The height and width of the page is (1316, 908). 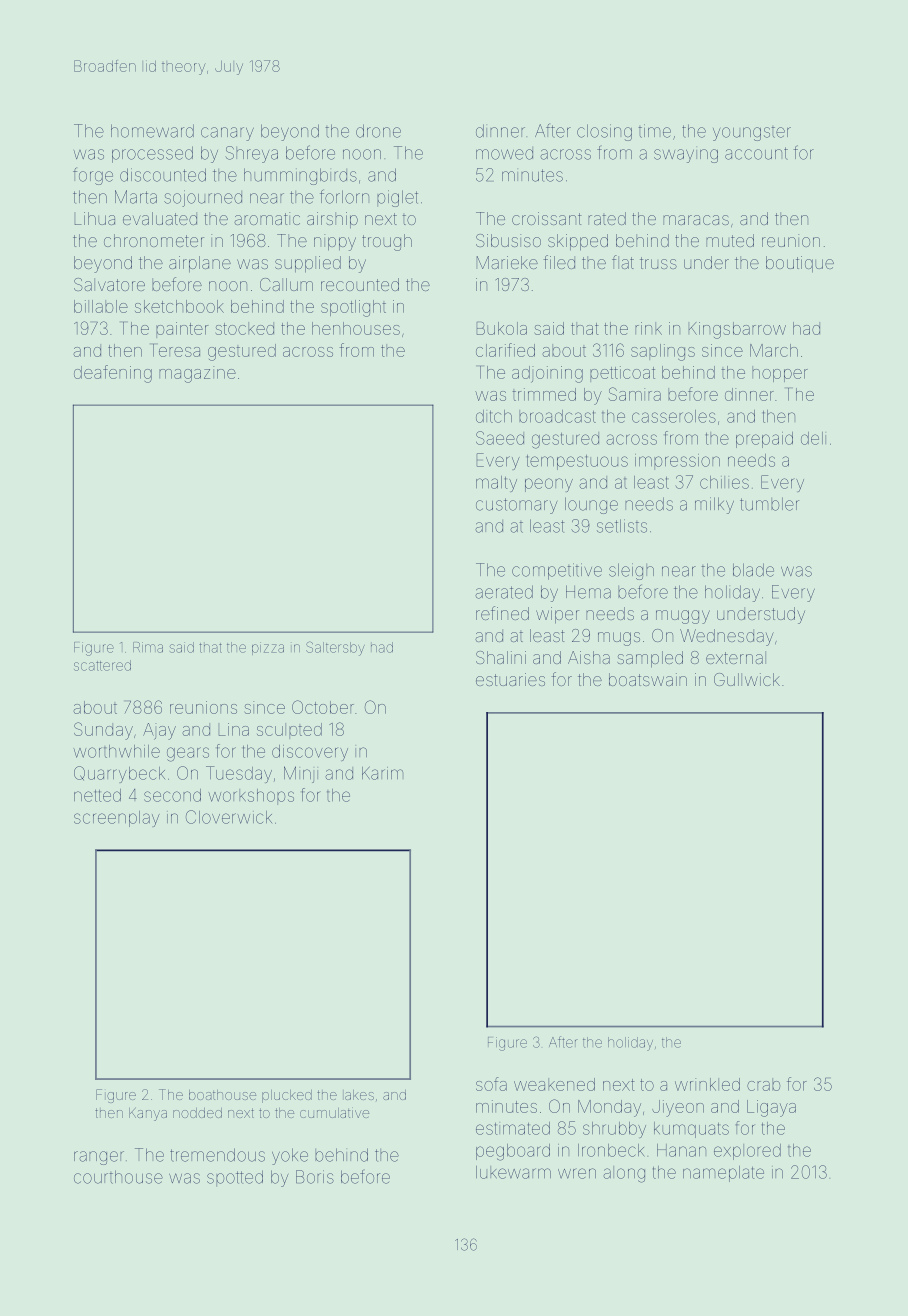 I want to click on Karim, so click(x=382, y=773).
